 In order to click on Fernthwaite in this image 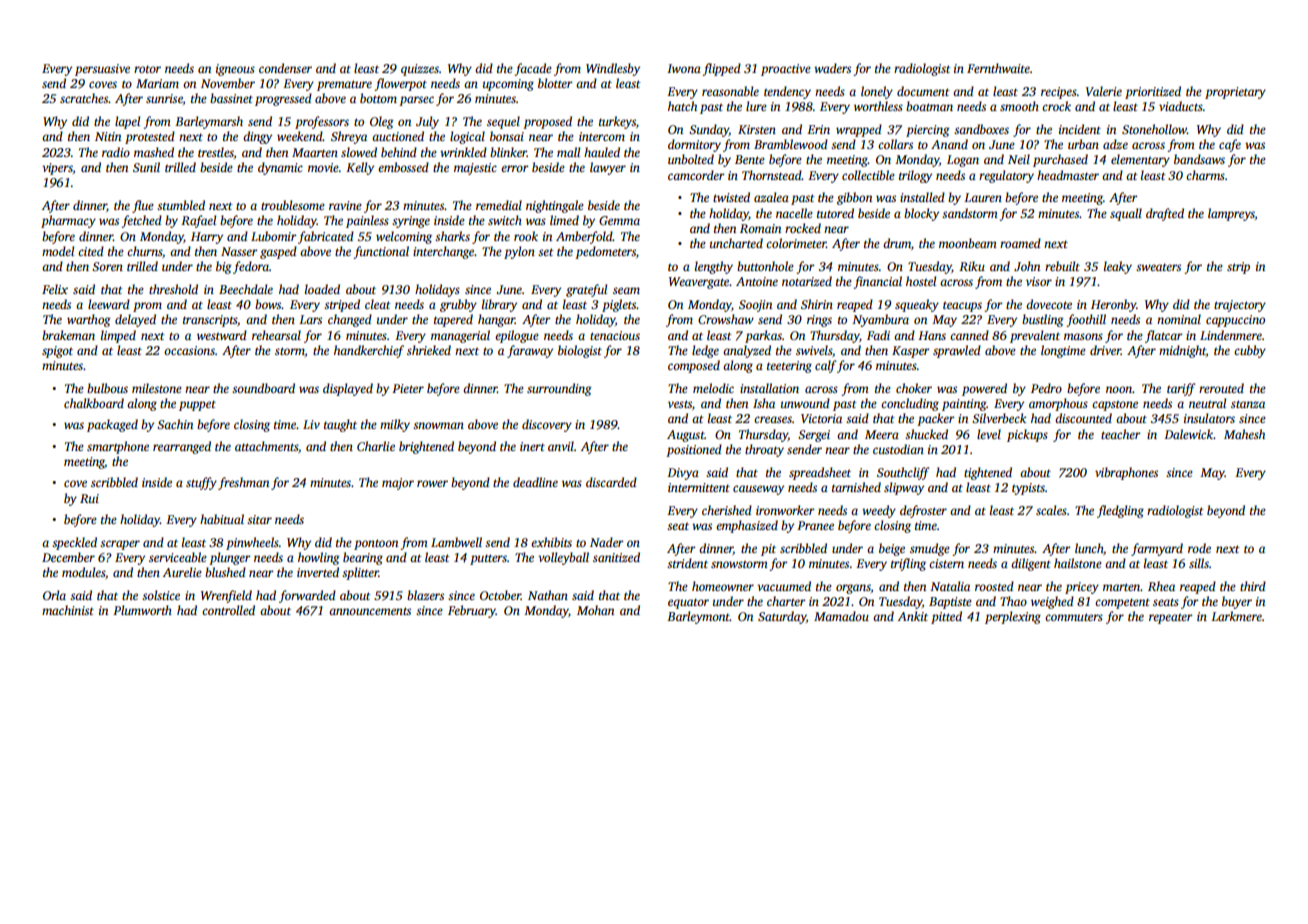, I will do `click(998, 68)`.
